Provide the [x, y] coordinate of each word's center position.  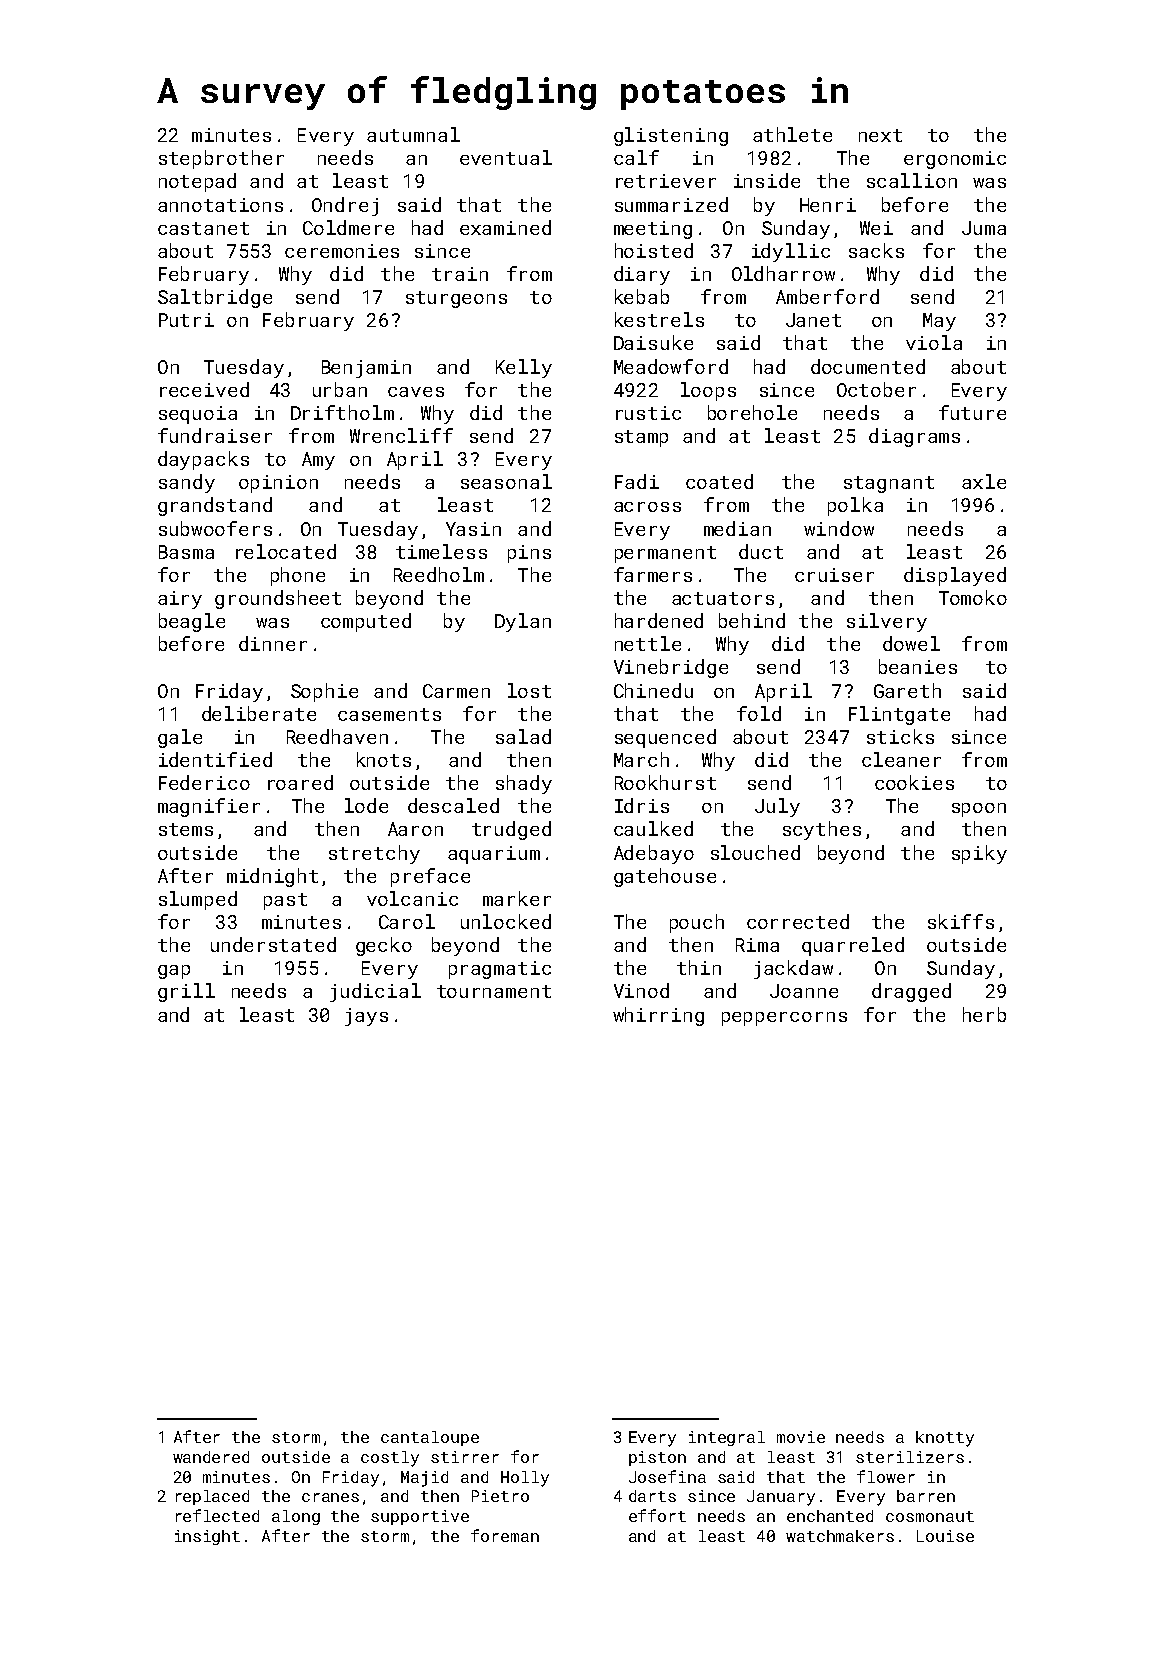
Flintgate [899, 715]
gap [174, 972]
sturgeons [456, 299]
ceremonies [342, 251]
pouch [697, 923]
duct [761, 551]
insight [207, 1537]
